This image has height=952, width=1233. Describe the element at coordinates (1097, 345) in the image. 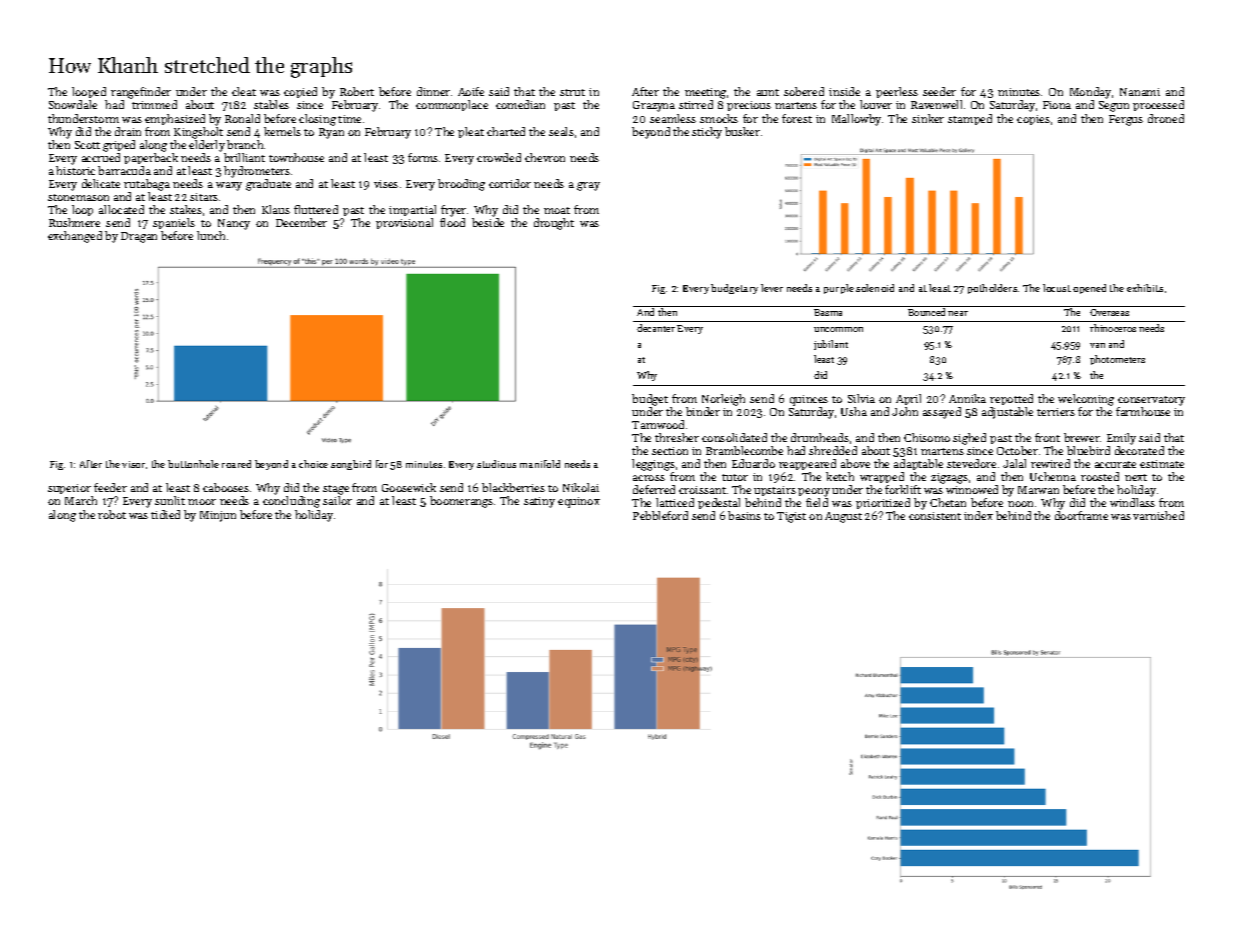

I see `van` at that location.
